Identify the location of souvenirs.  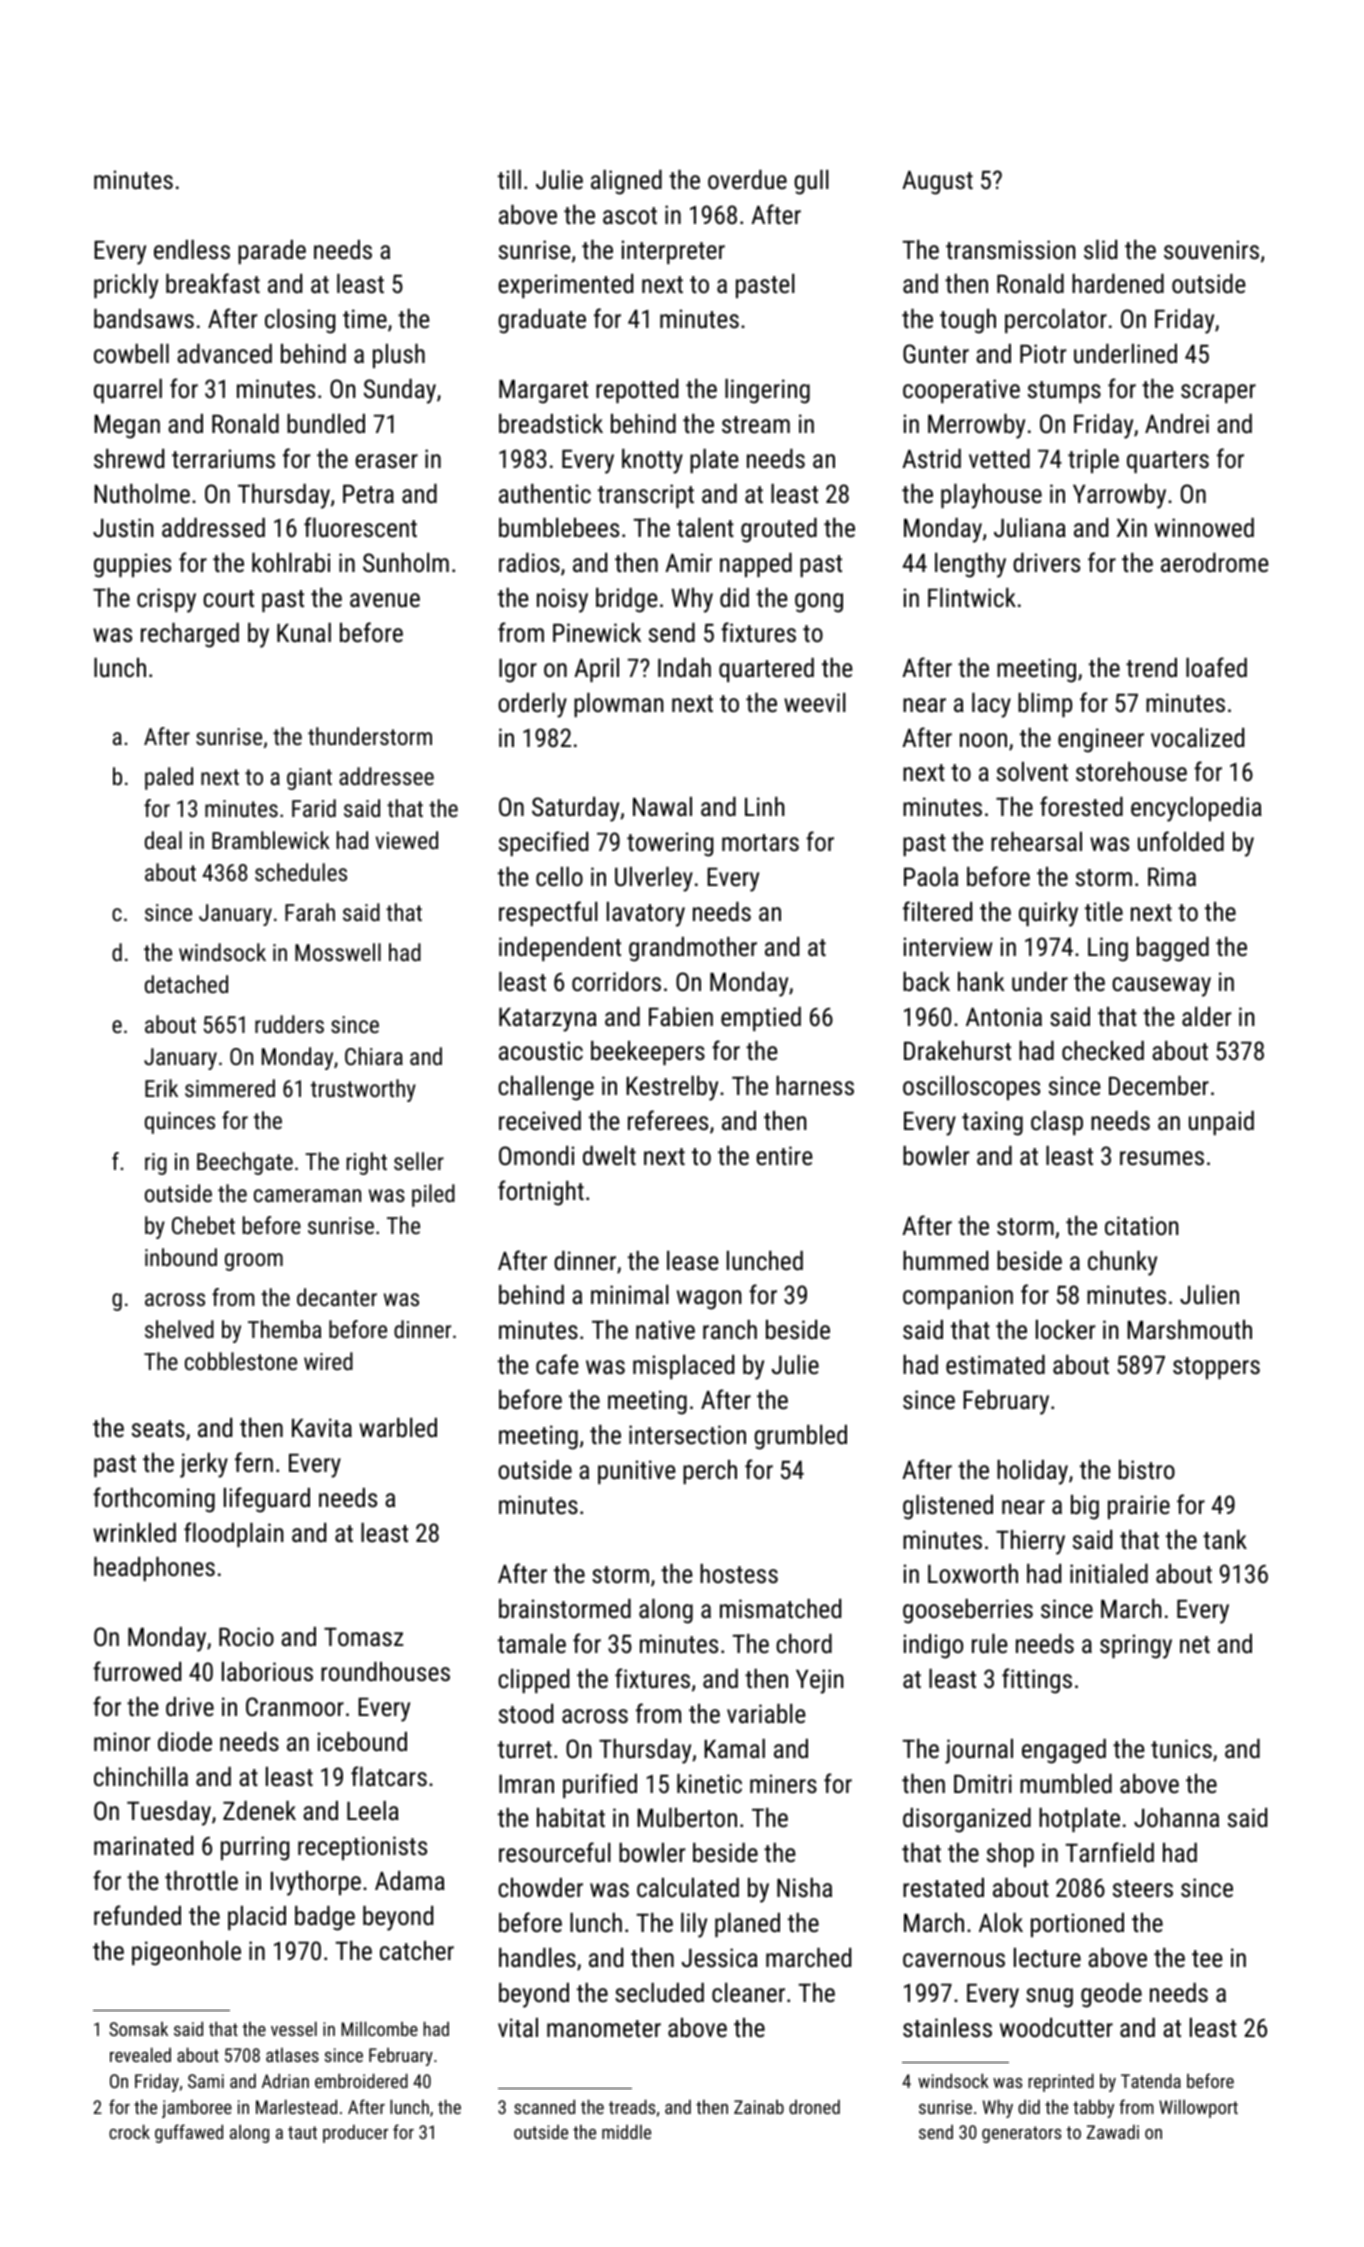
(1211, 249).
